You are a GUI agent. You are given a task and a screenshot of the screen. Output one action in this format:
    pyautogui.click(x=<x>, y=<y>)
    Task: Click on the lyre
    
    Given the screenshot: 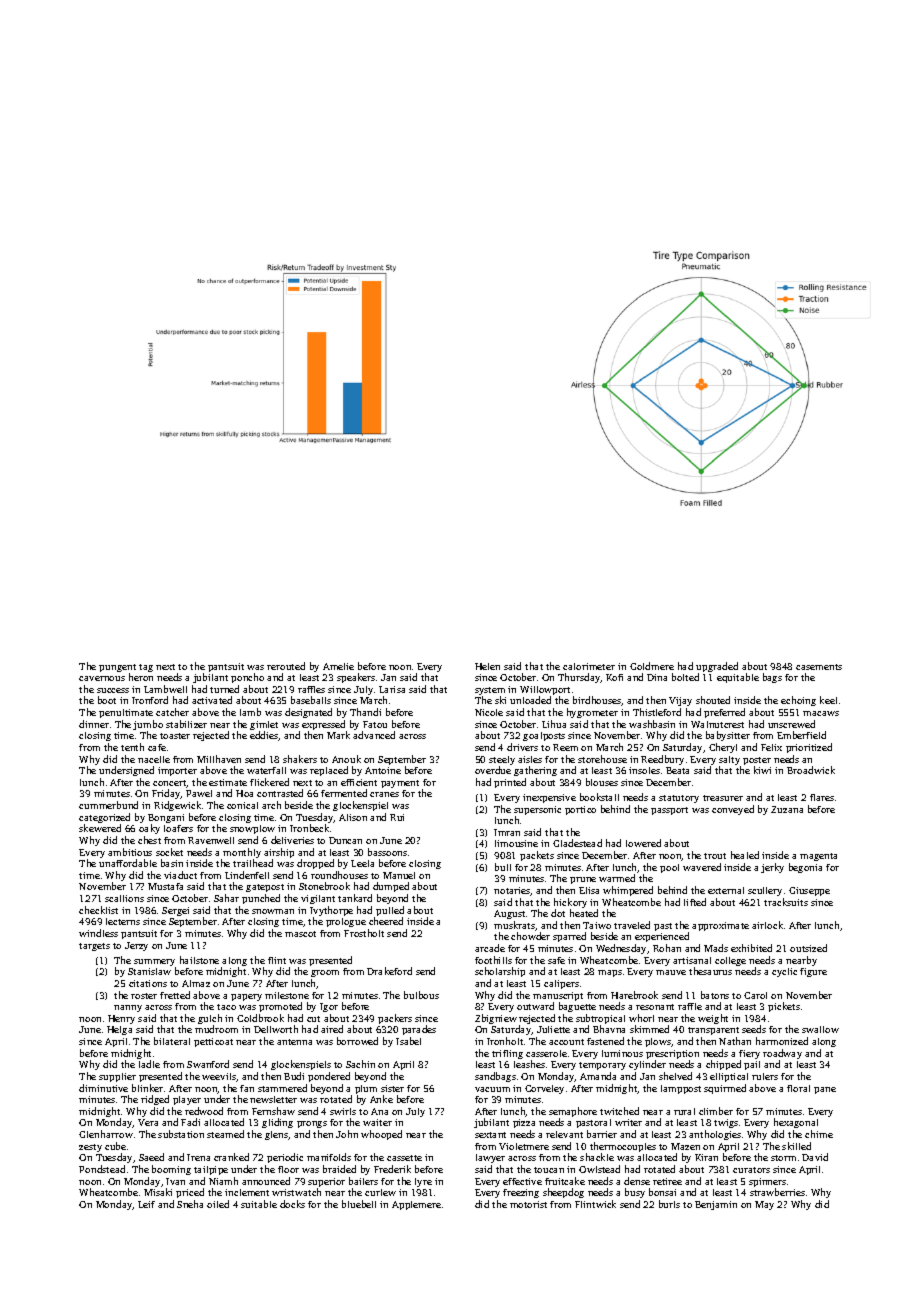 What is the action you would take?
    pyautogui.click(x=423, y=1182)
